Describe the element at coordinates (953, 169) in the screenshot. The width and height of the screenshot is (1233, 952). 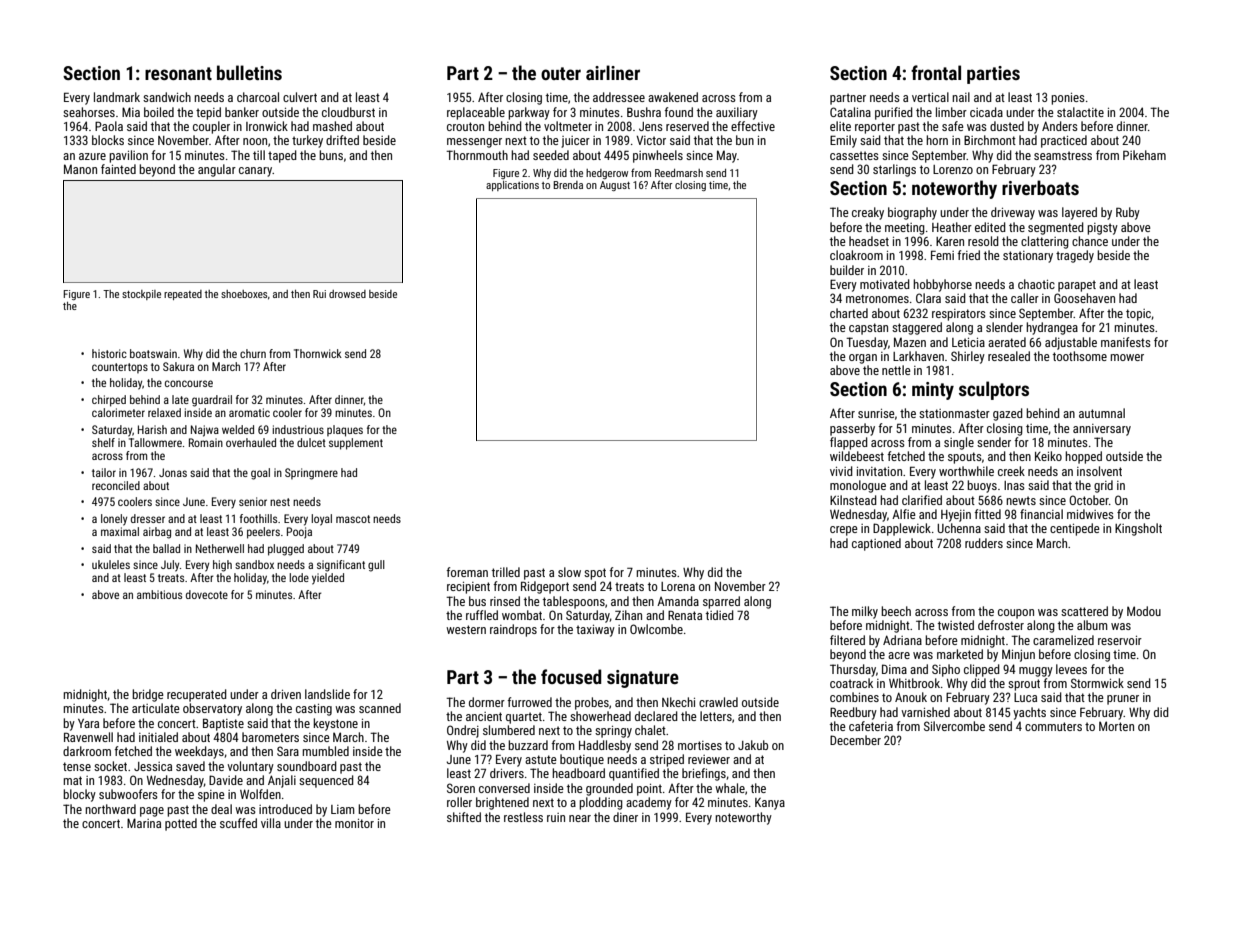
I see `Lorenzo` at that location.
